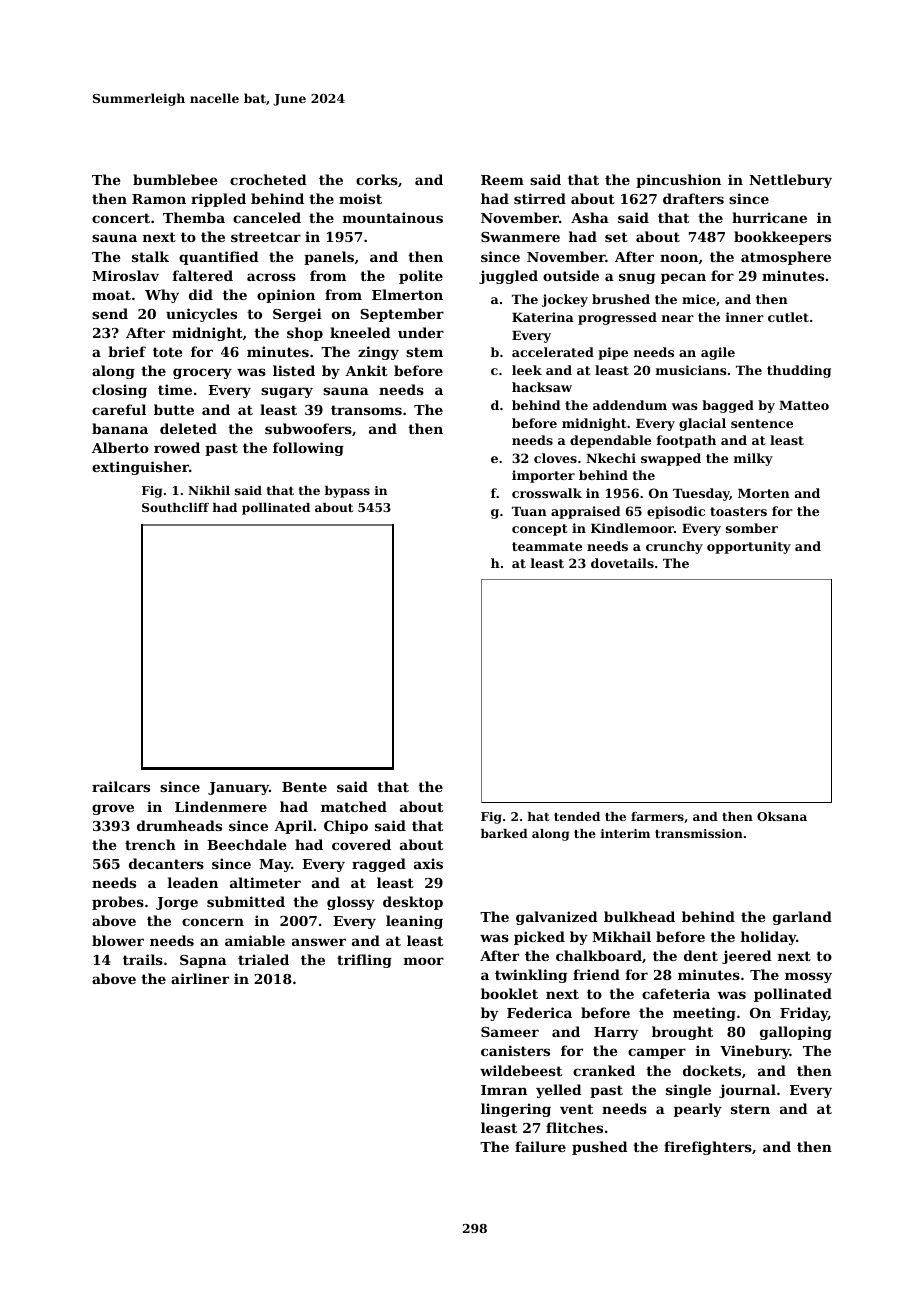  Describe the element at coordinates (175, 179) in the image. I see `bumblebee` at that location.
